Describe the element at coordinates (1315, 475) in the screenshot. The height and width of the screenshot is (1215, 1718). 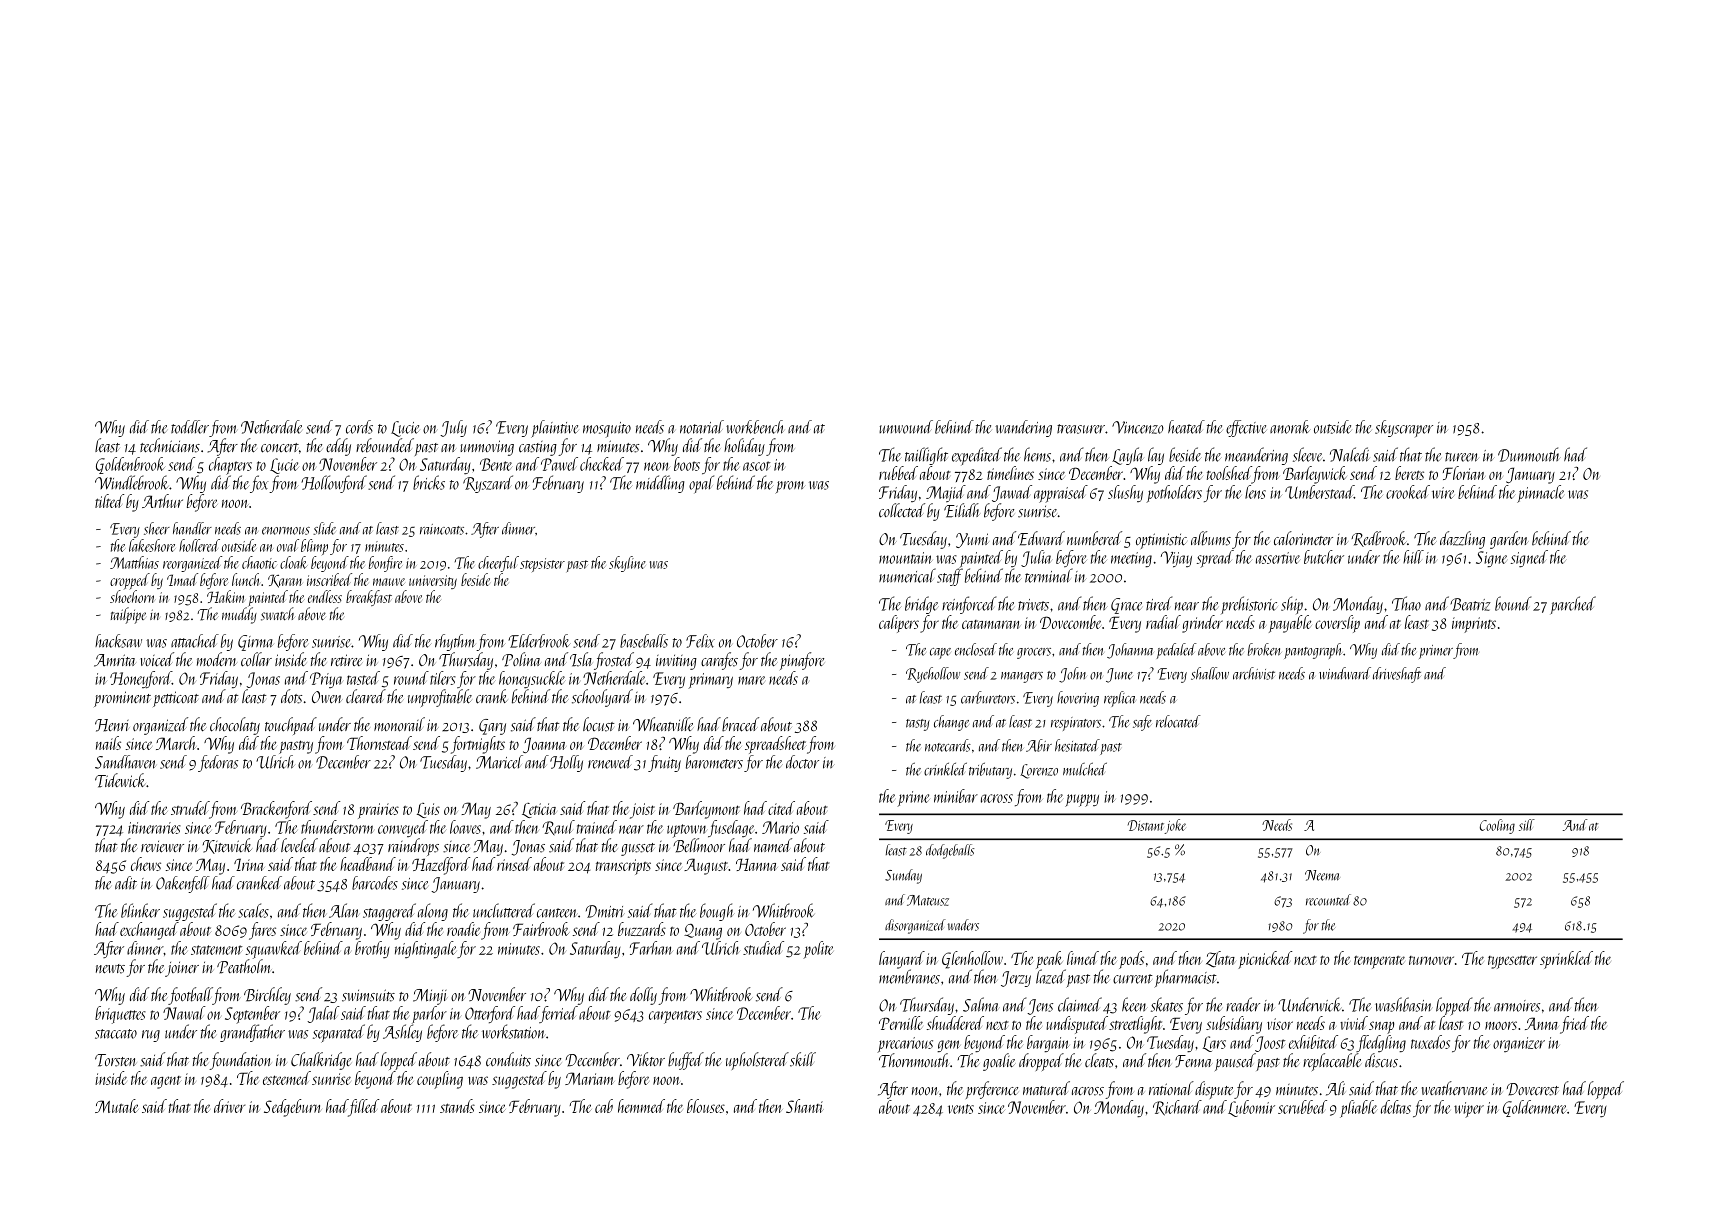
I see `Barleywick` at that location.
